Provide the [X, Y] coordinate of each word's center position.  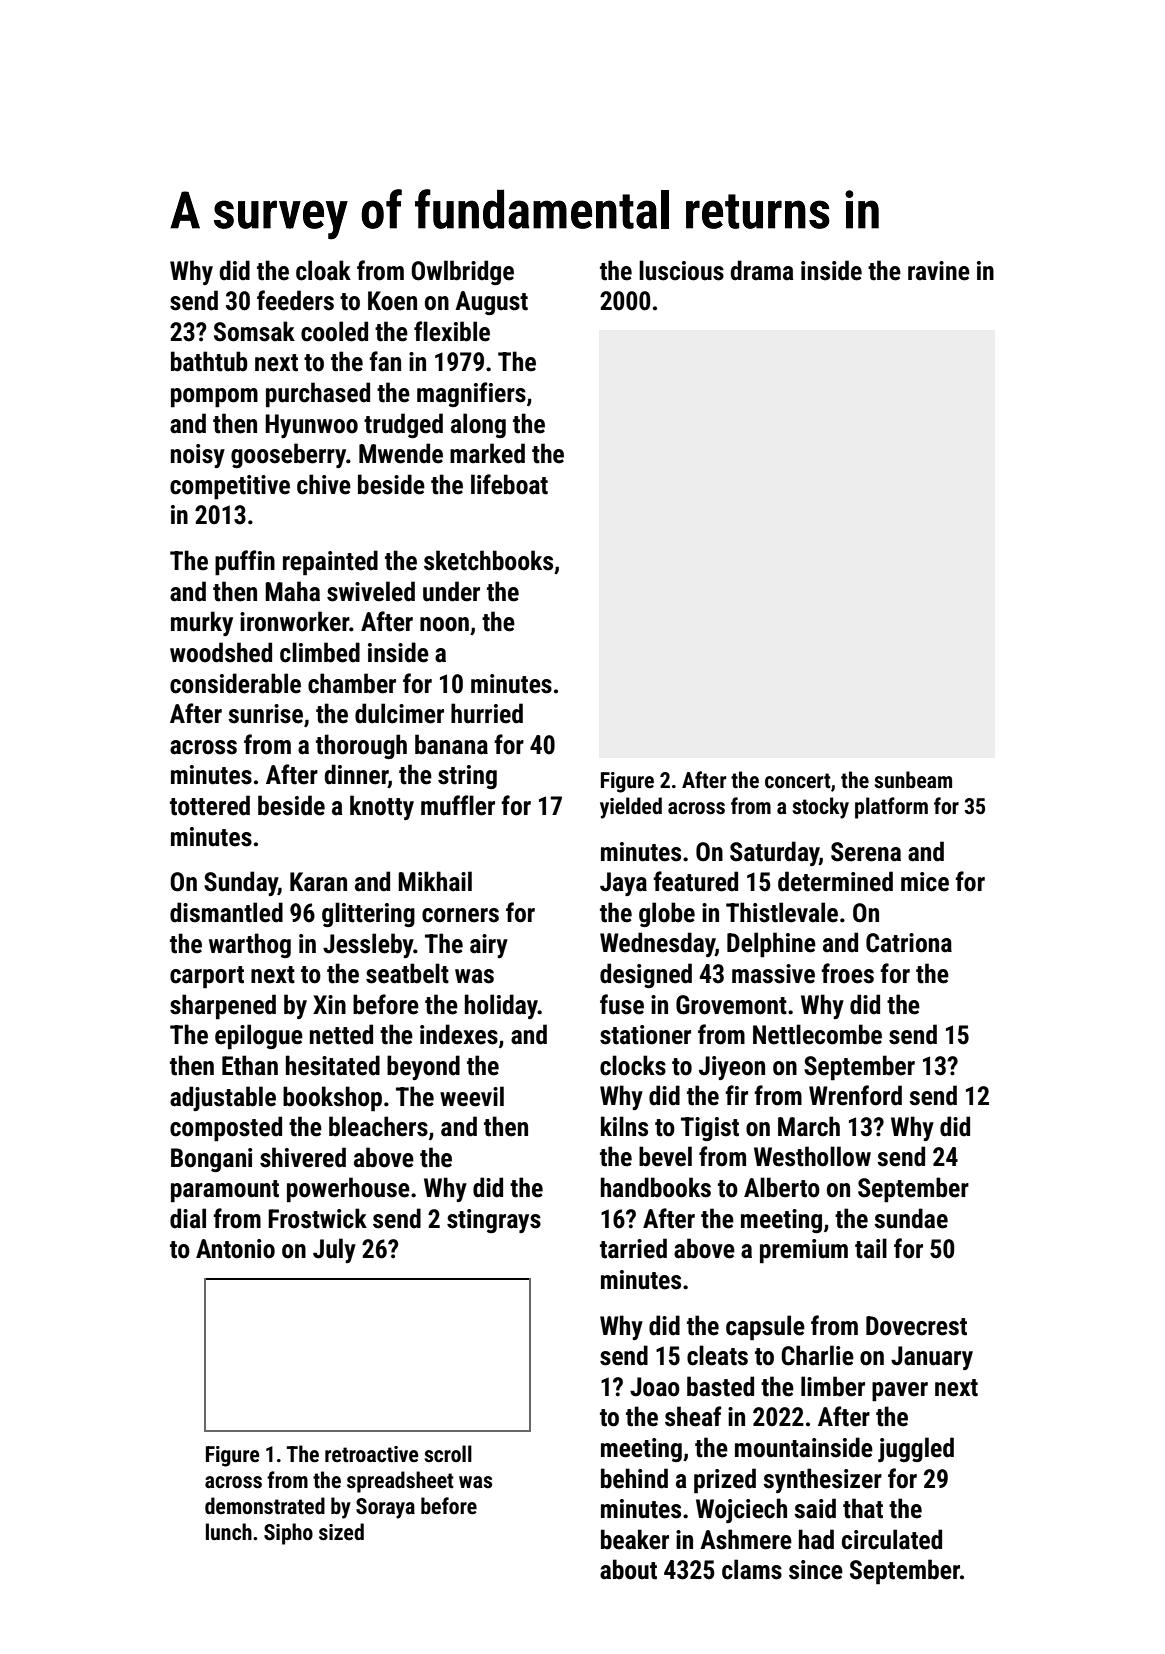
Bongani [211, 1160]
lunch [229, 1531]
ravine [939, 271]
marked [487, 453]
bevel [665, 1156]
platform [891, 808]
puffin [245, 563]
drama [762, 270]
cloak [323, 270]
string [467, 777]
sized [341, 1532]
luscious [681, 270]
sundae [911, 1218]
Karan [318, 882]
